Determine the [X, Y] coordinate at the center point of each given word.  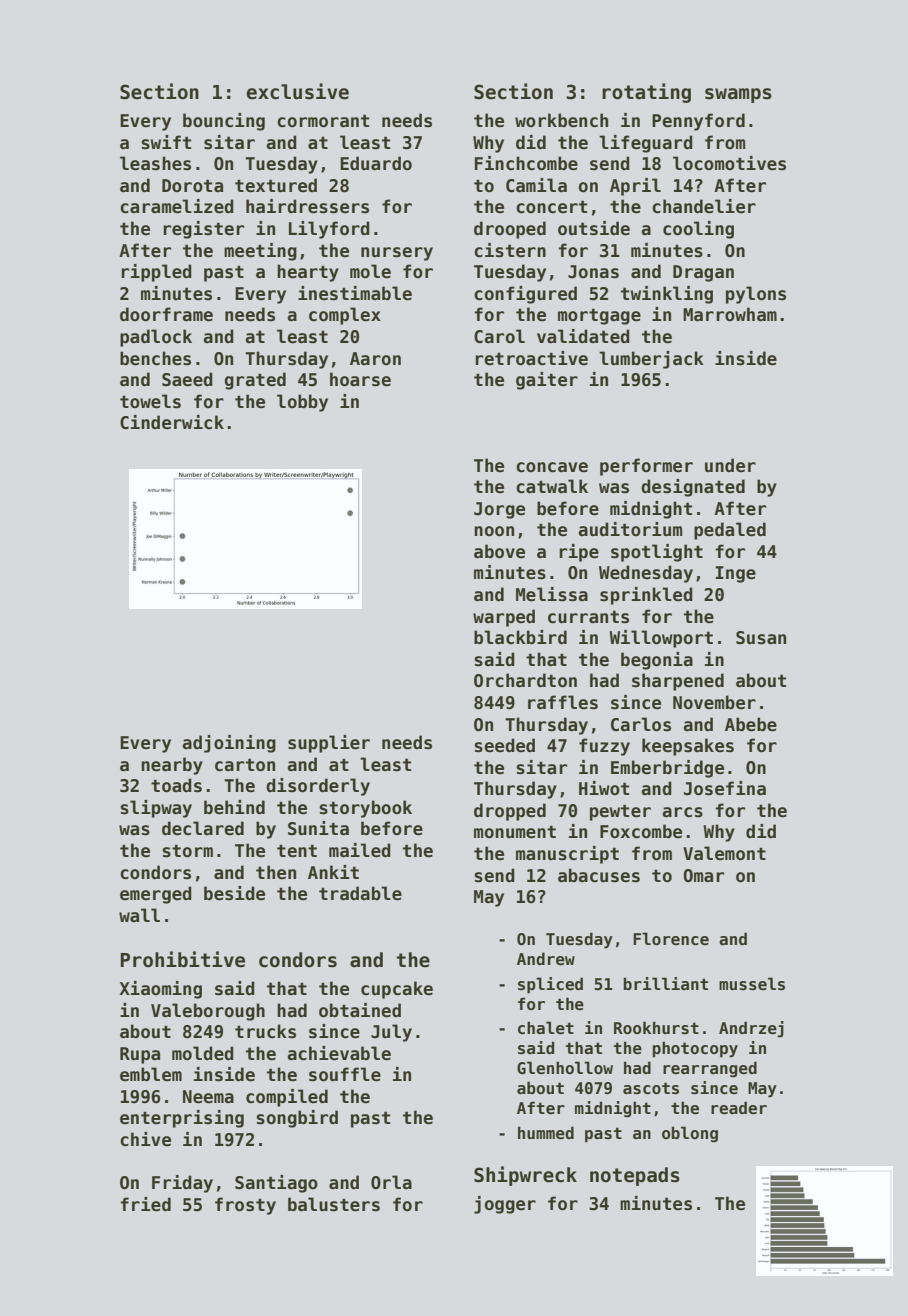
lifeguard [646, 144]
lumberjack [651, 360]
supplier [329, 744]
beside [234, 893]
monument [515, 832]
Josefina [725, 788]
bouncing [224, 122]
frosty [245, 1206]
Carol [499, 336]
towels [150, 401]
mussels [752, 984]
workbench [561, 120]
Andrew [546, 959]
